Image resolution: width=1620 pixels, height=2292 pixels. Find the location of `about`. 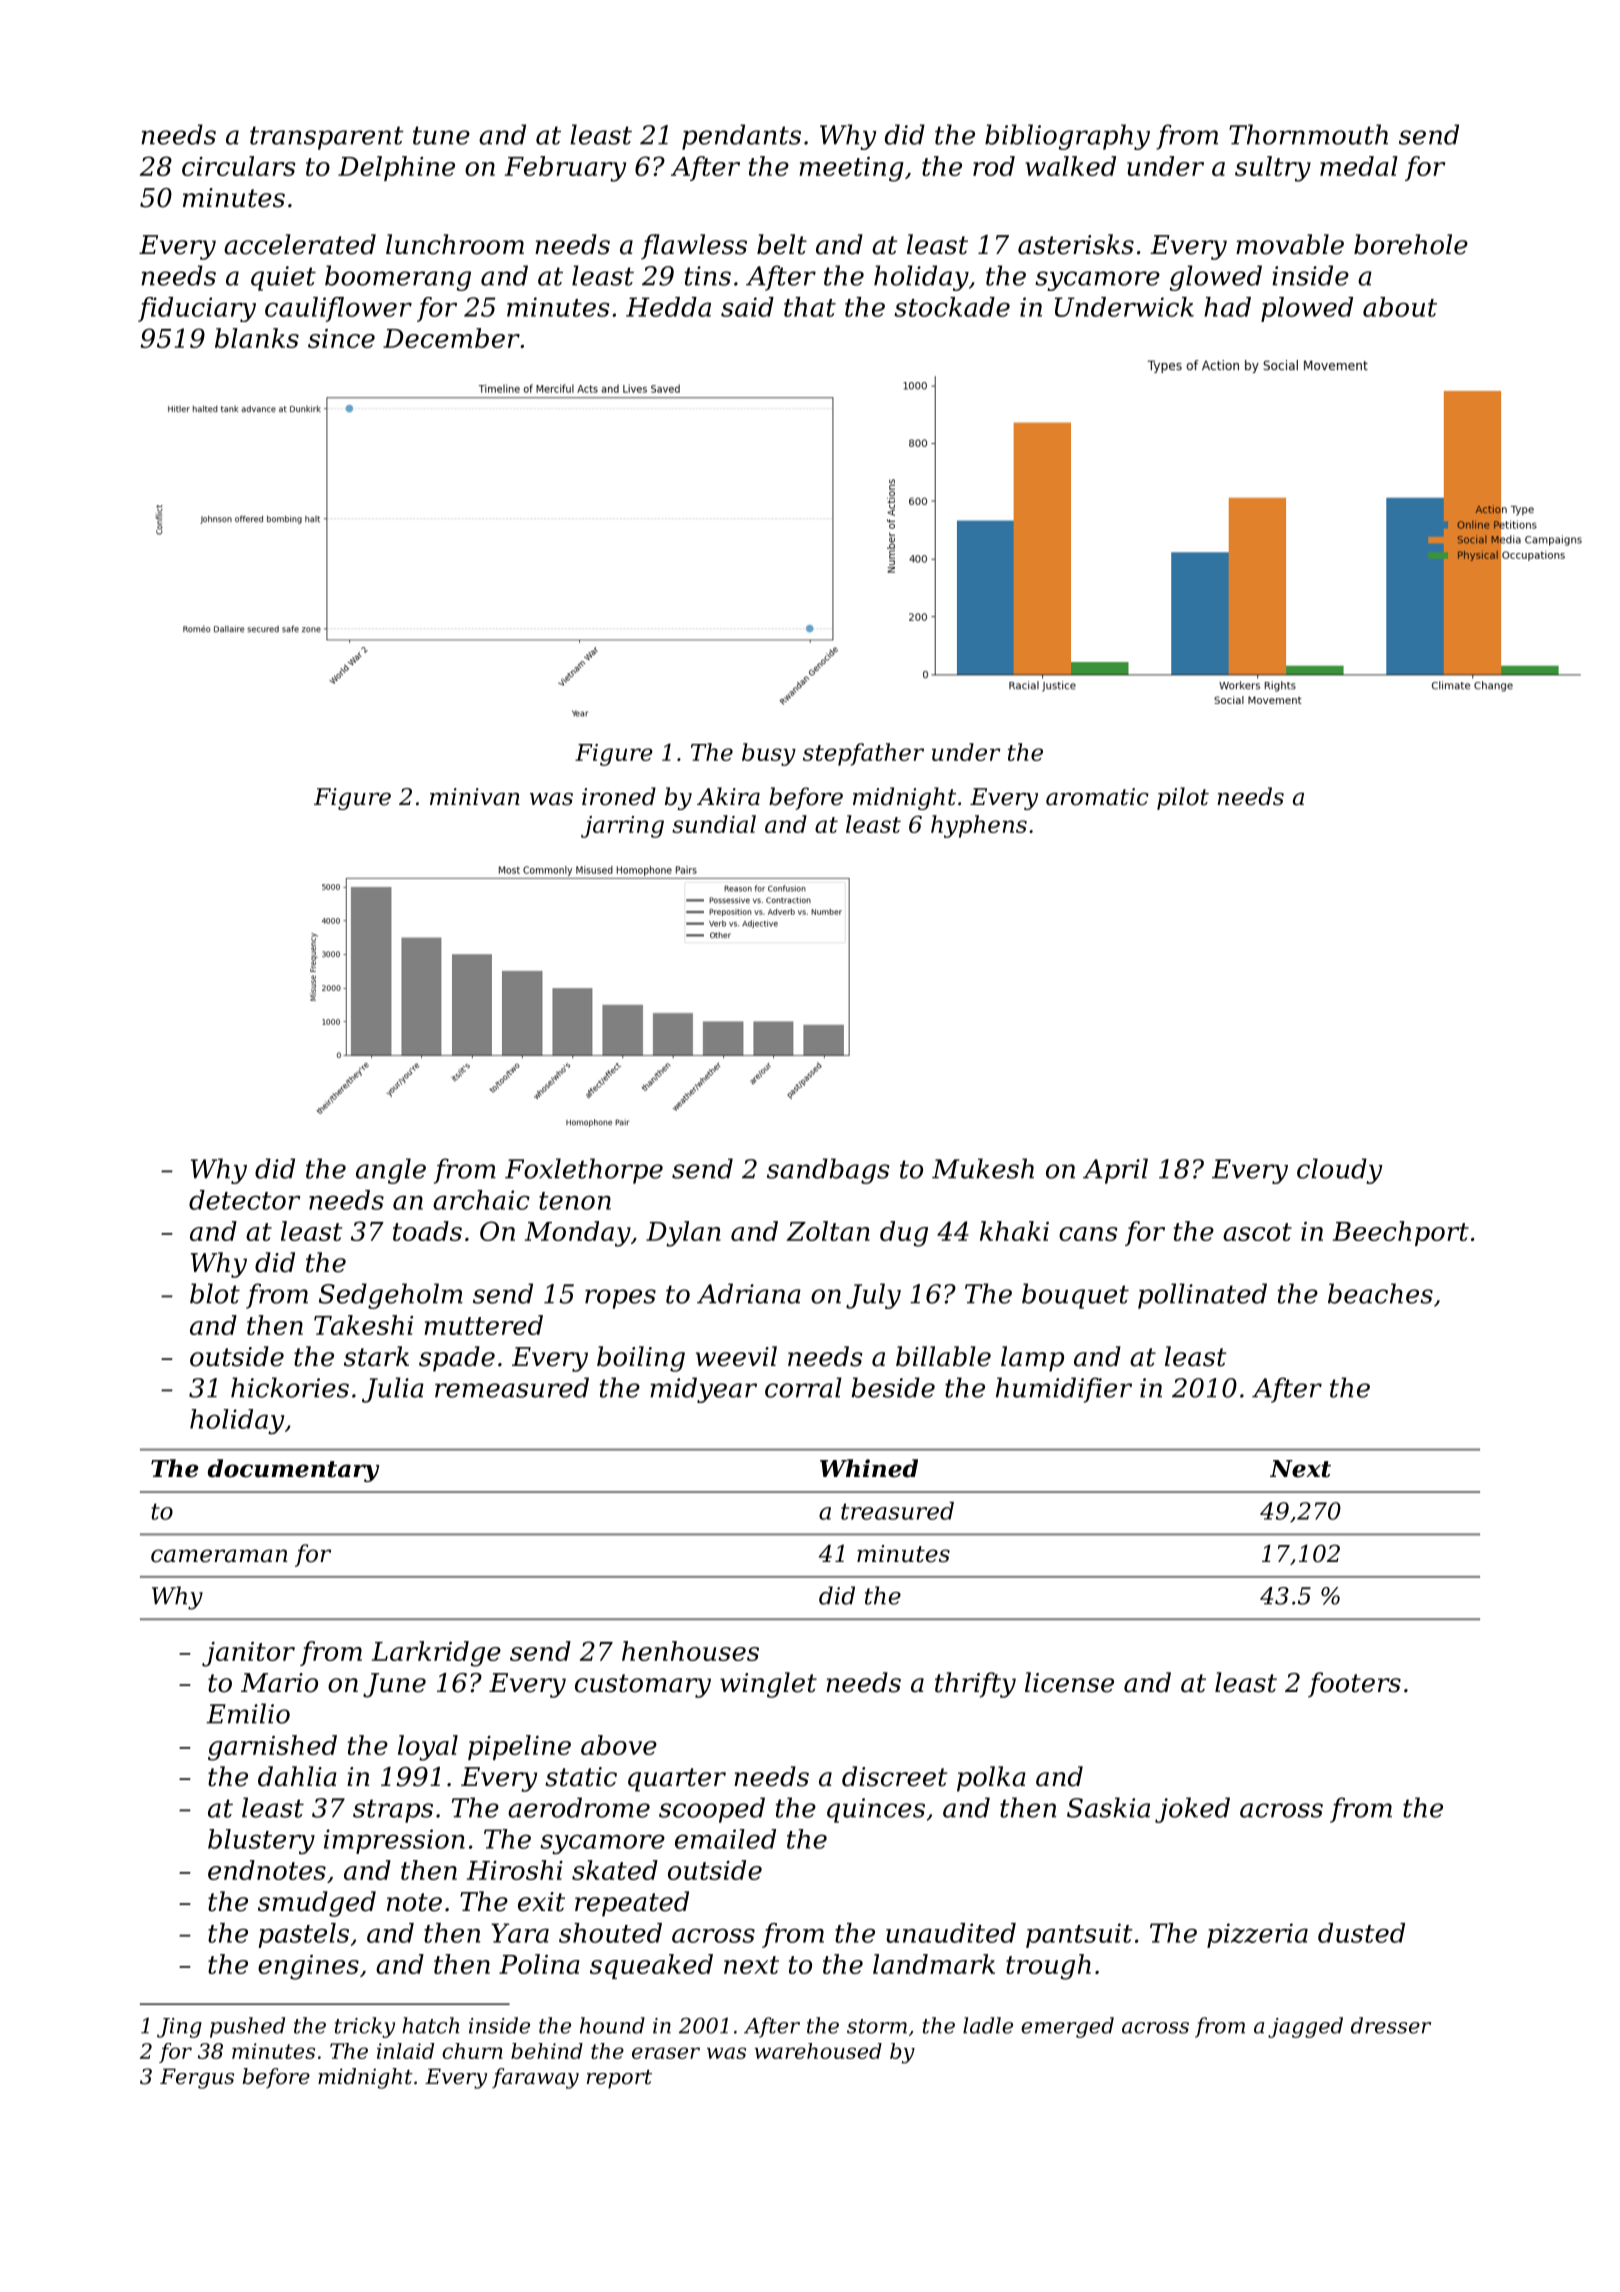

about is located at coordinates (1400, 307).
